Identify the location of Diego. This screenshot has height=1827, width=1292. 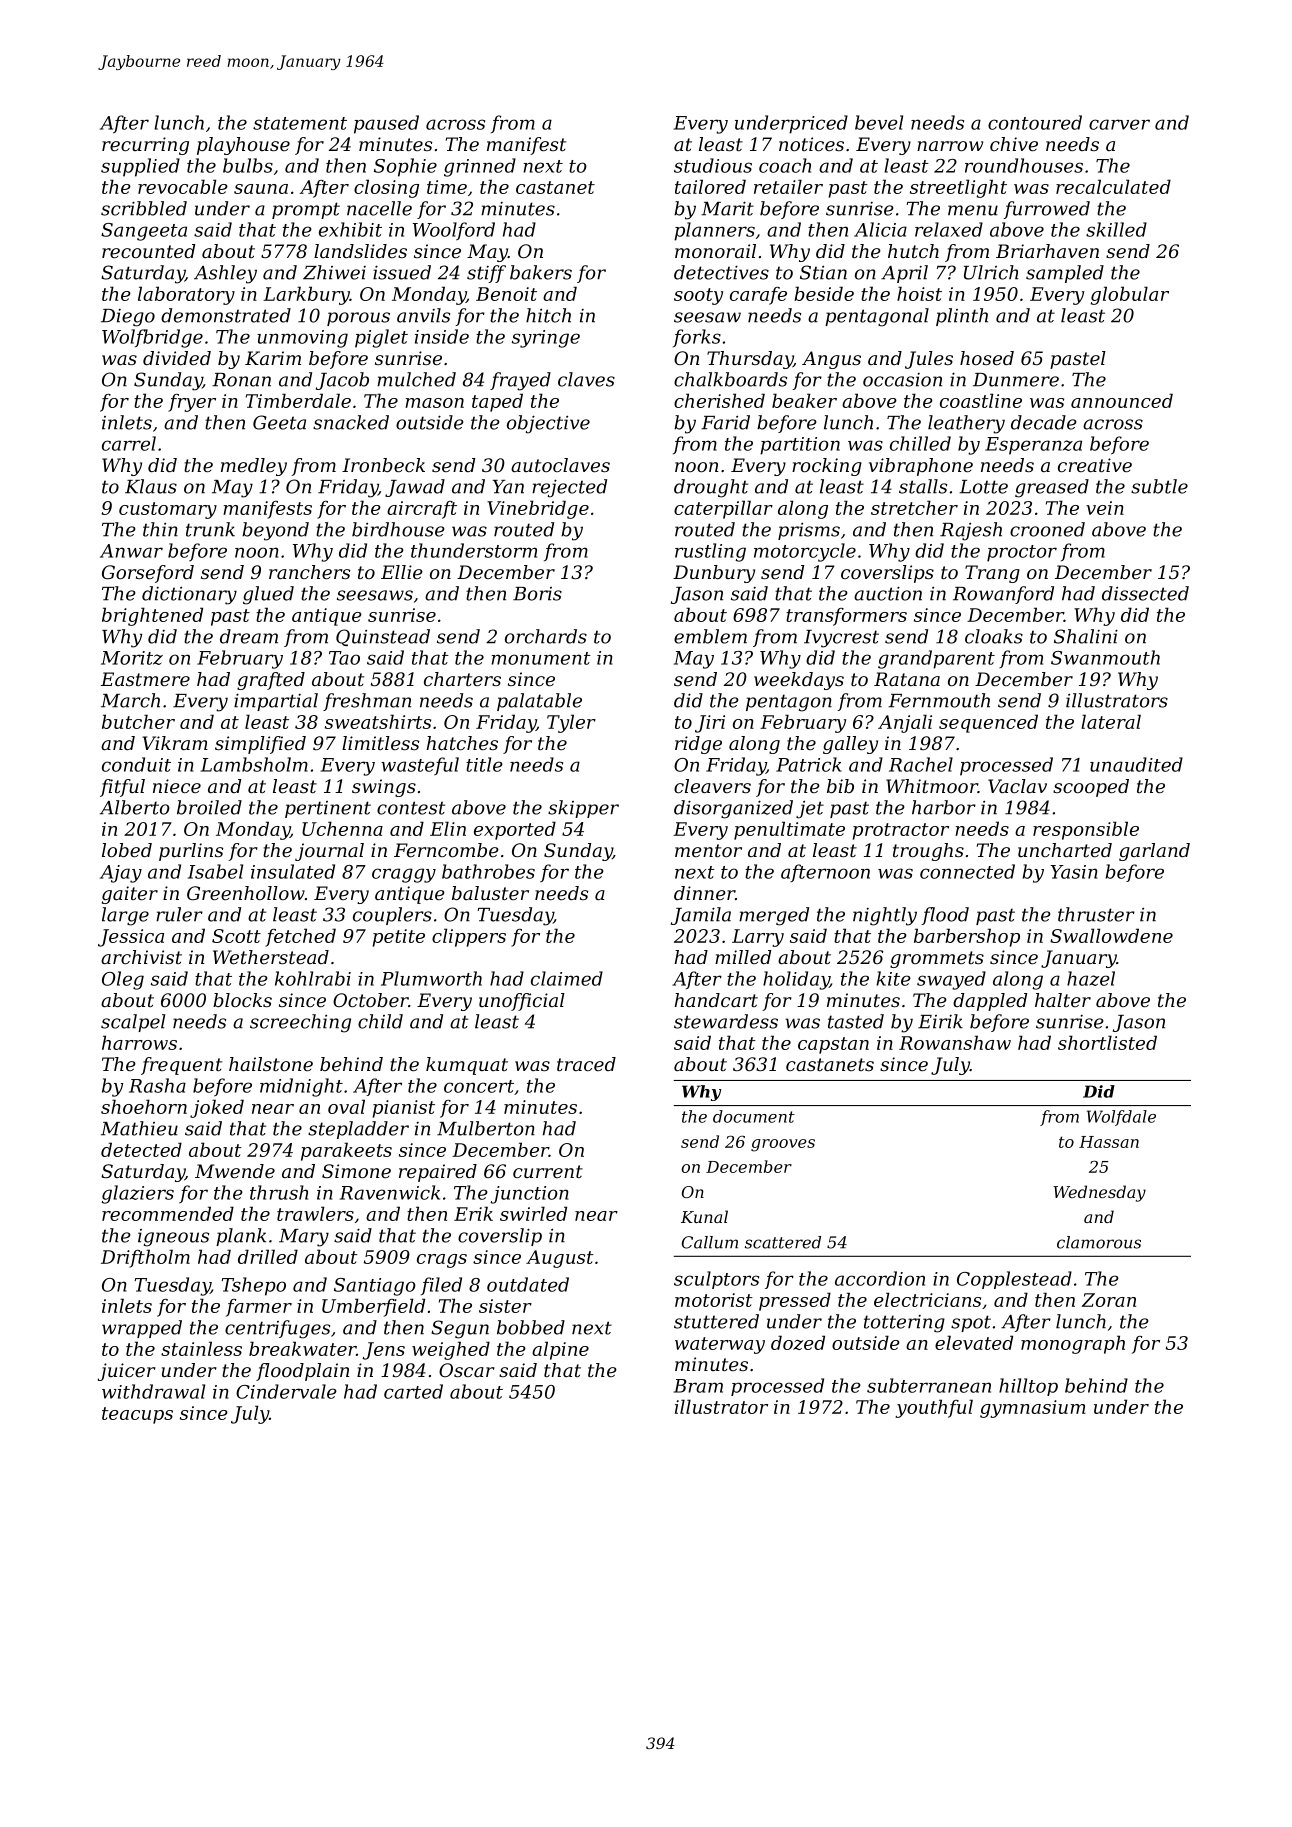
(128, 318).
